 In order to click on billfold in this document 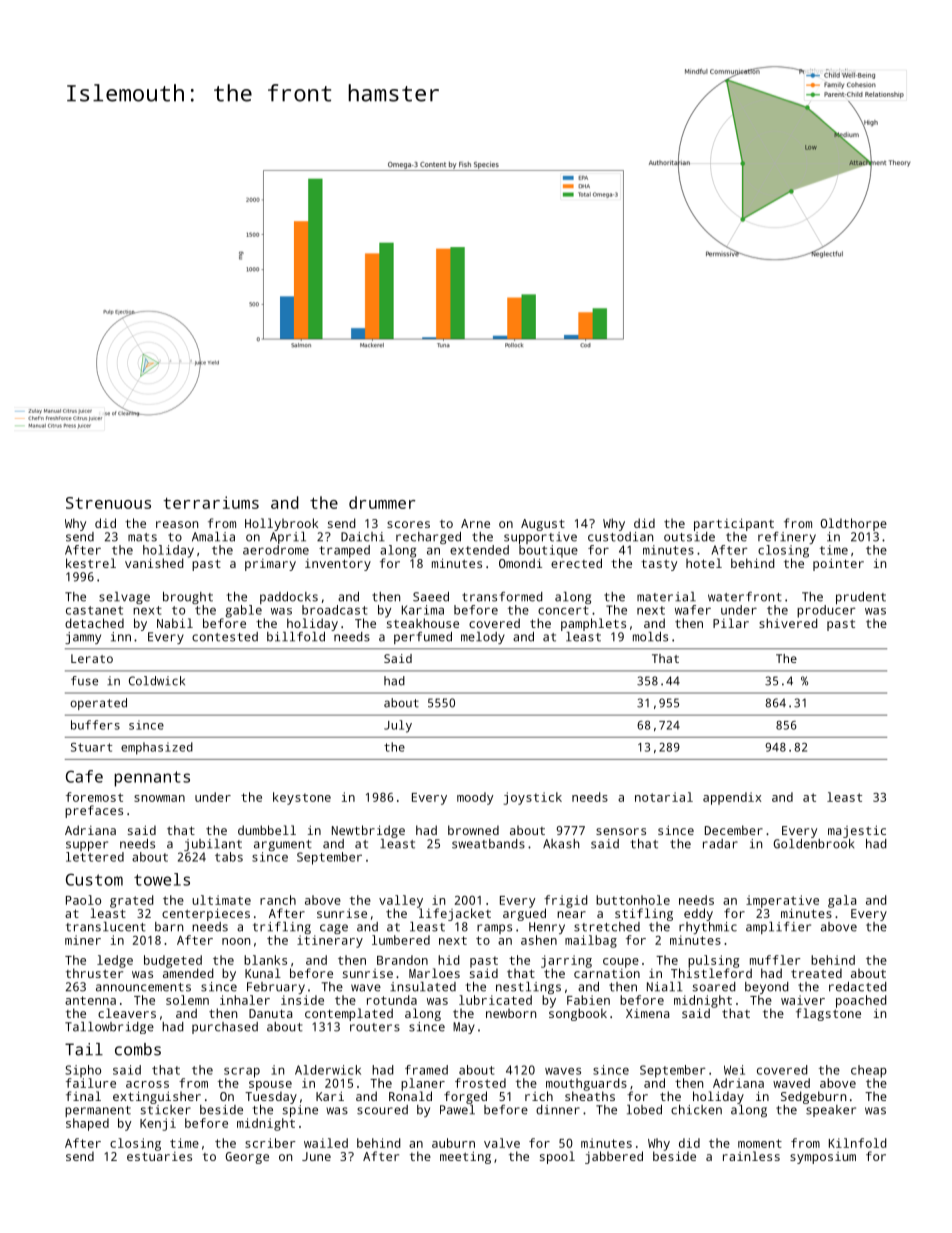, I will do `click(296, 637)`.
